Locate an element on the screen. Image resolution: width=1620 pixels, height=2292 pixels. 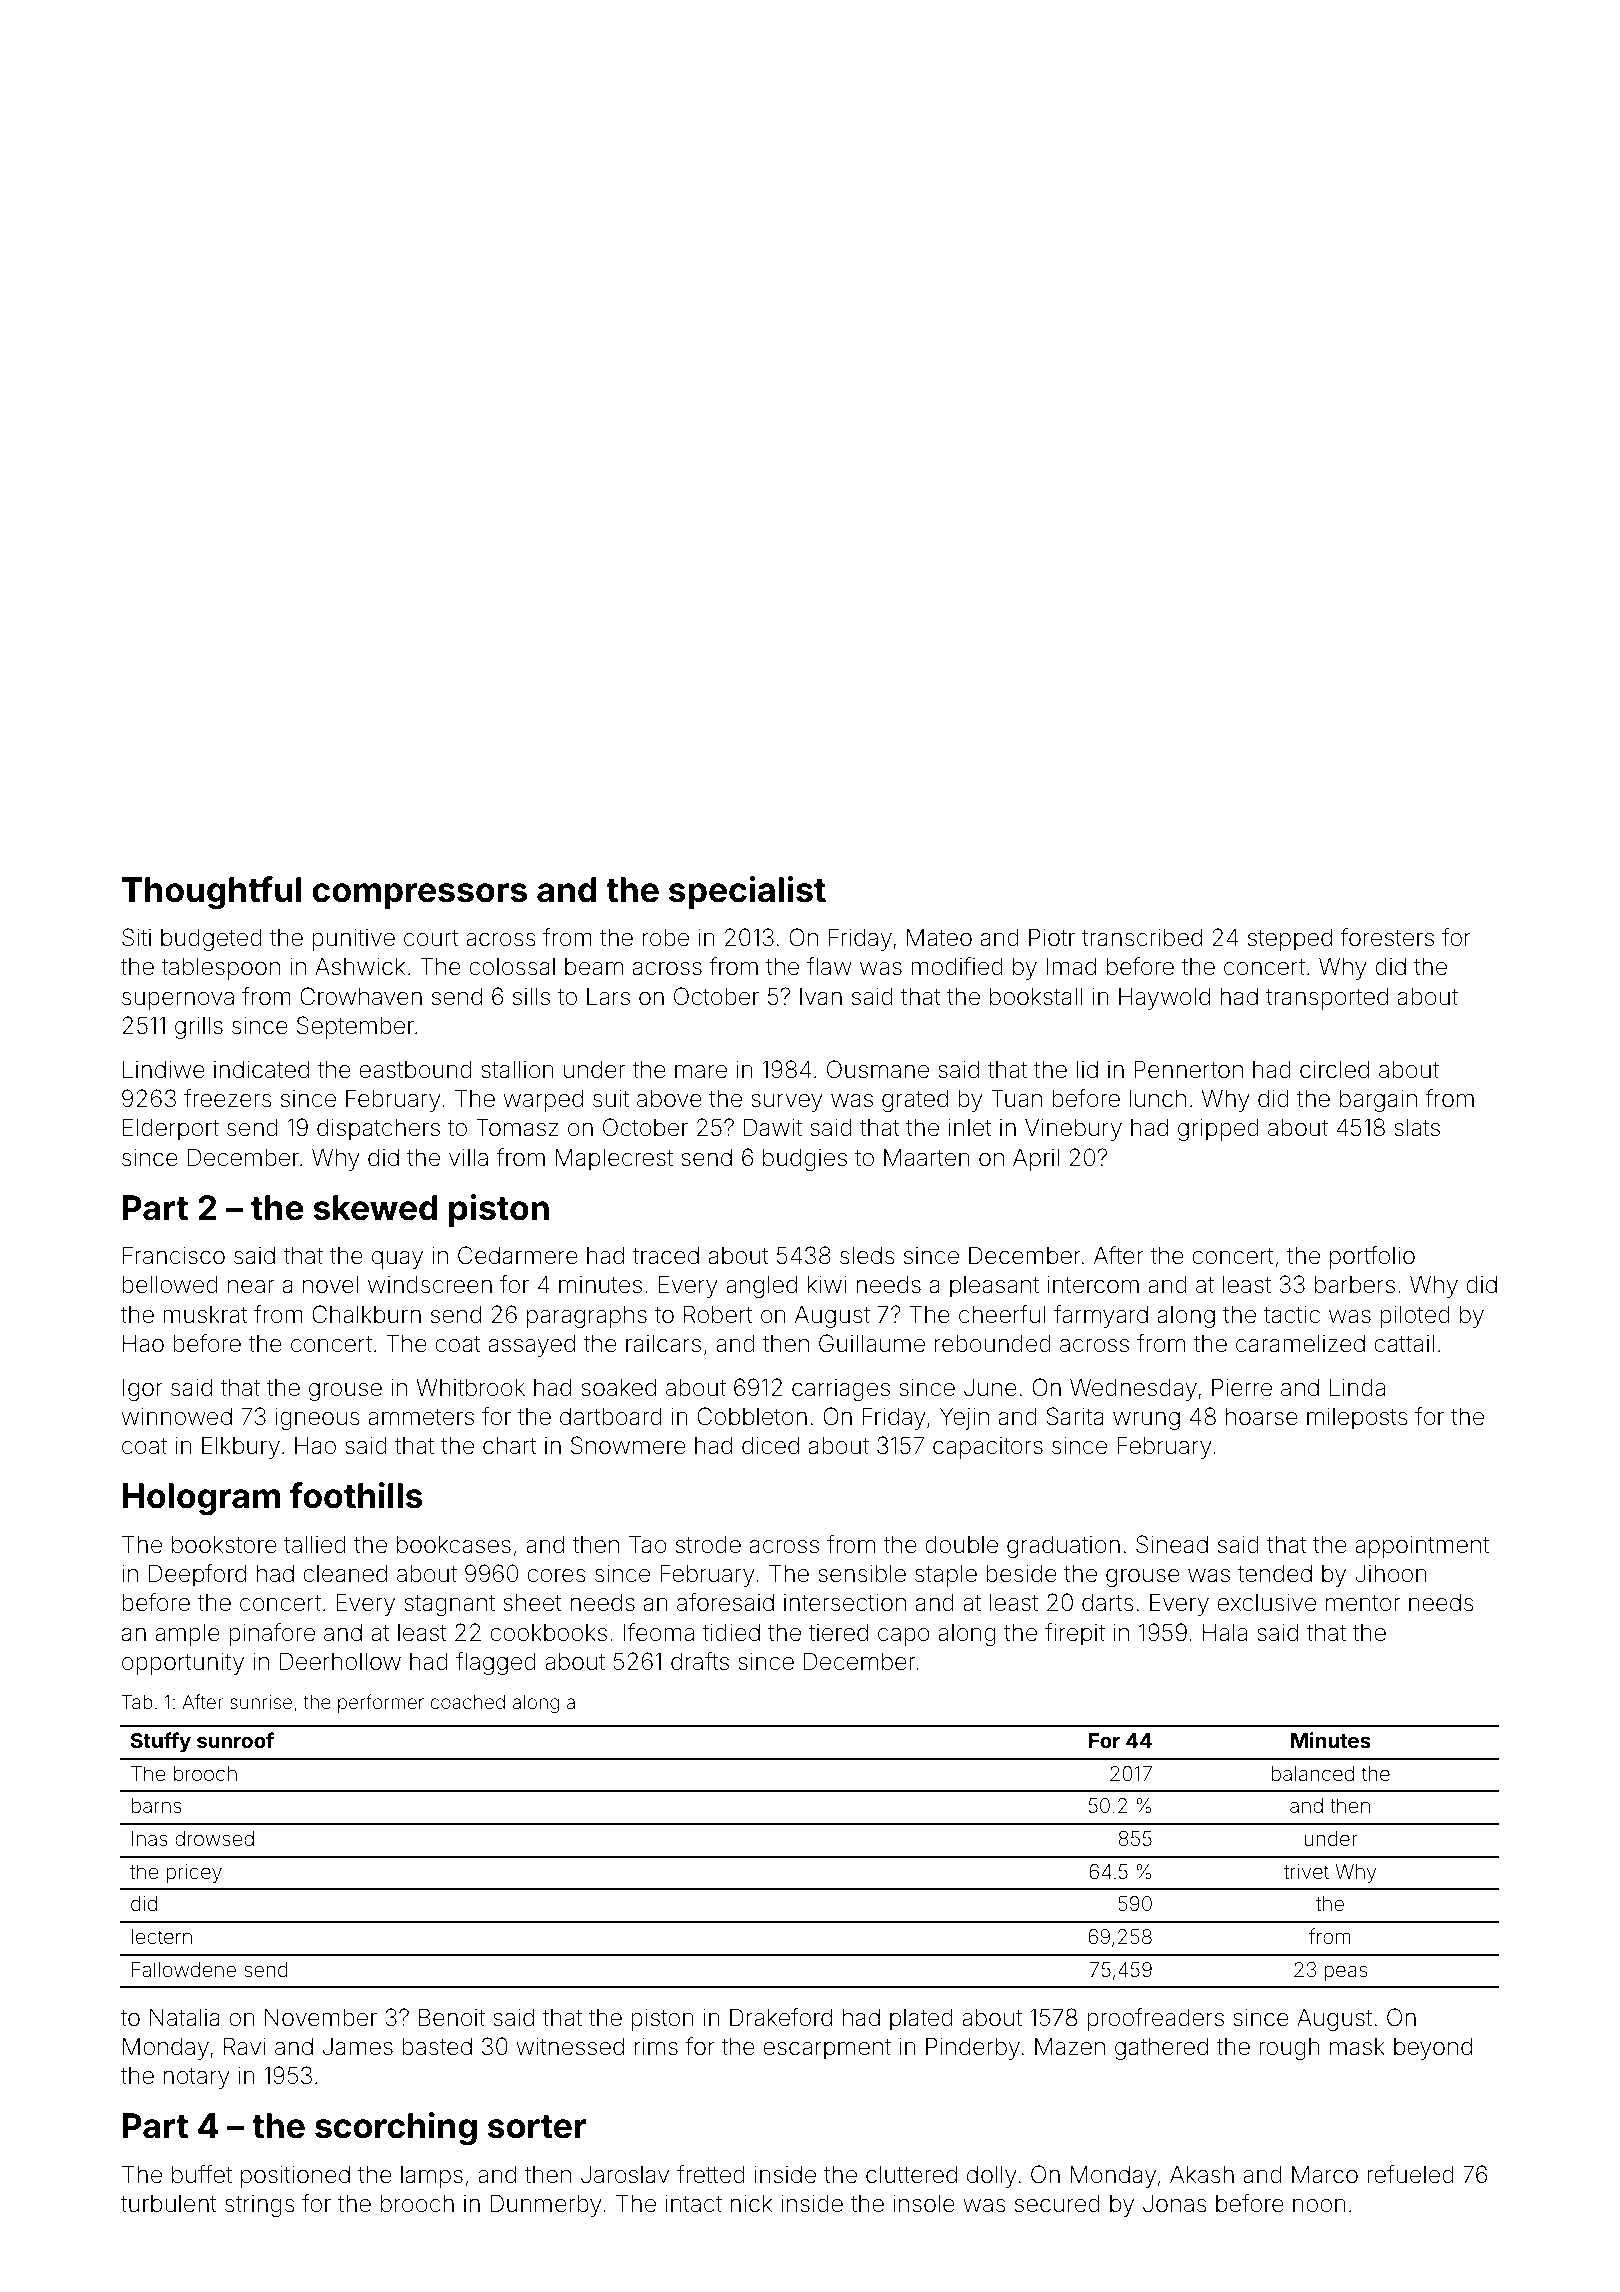
drafts is located at coordinates (700, 1661).
